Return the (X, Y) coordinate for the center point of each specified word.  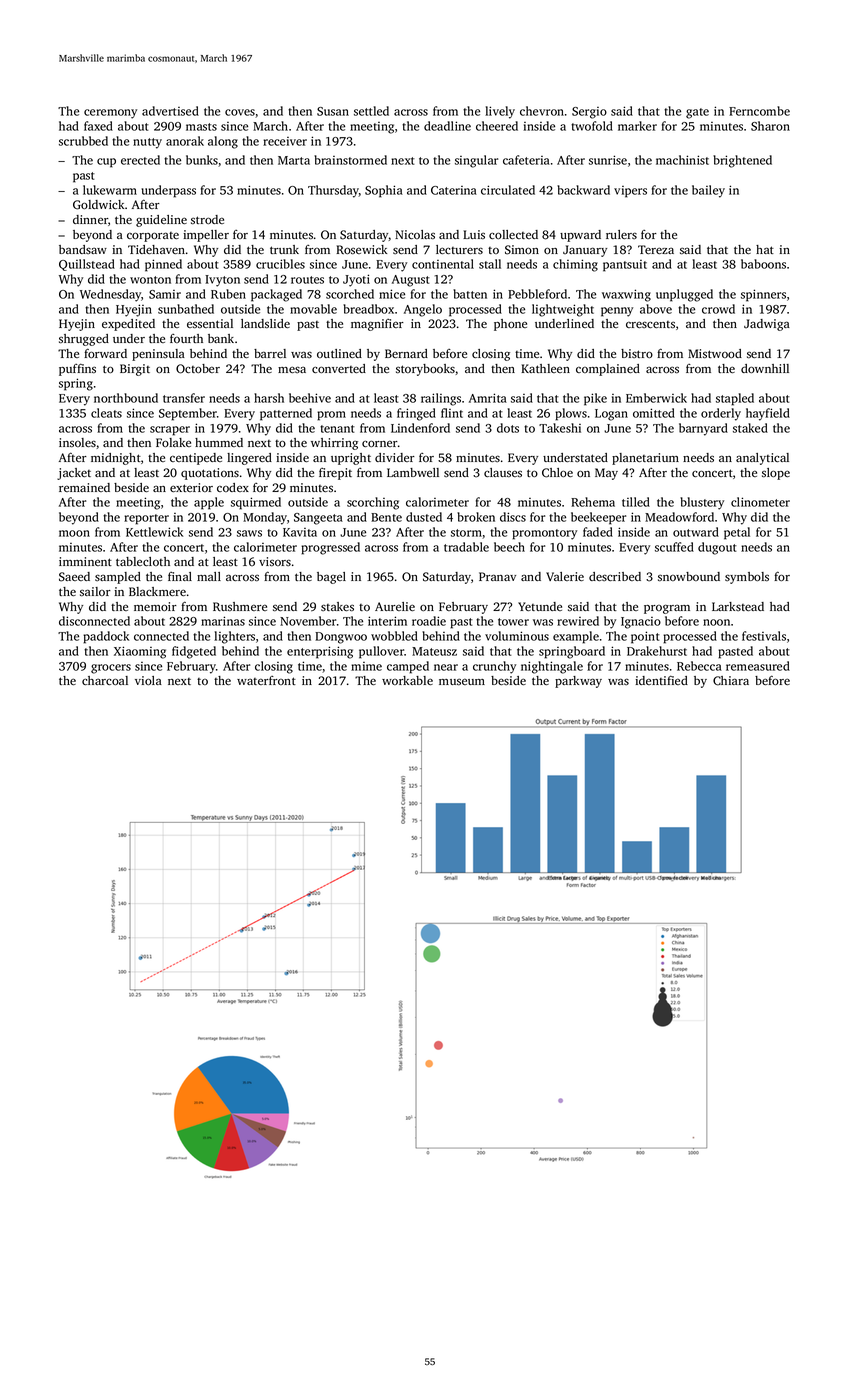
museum (462, 682)
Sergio (589, 113)
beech (509, 547)
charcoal (105, 680)
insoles (77, 443)
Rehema (593, 502)
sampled (118, 578)
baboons (763, 264)
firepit (335, 474)
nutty (147, 143)
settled (371, 111)
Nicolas (415, 235)
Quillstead (87, 265)
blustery (702, 503)
